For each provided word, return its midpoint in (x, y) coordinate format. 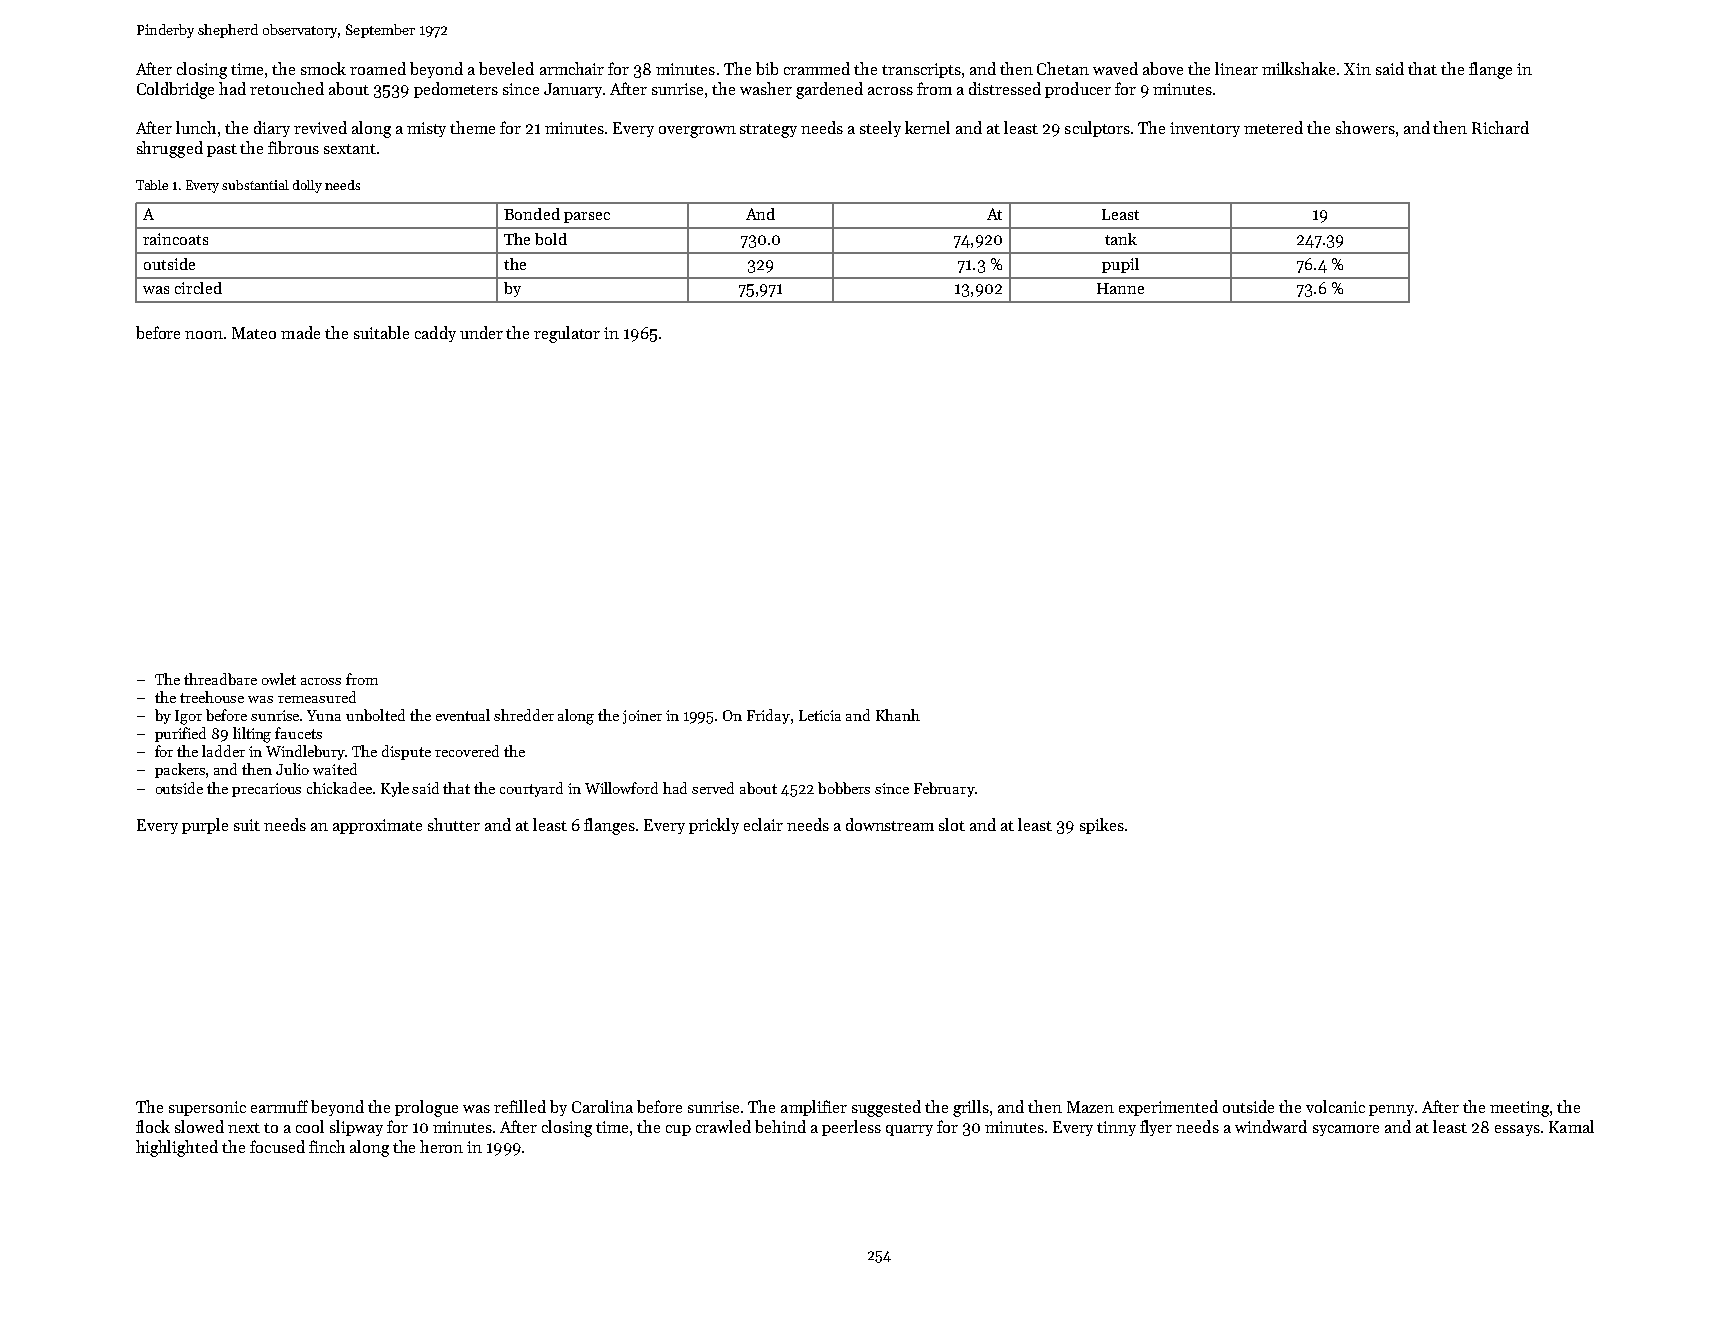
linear (1236, 68)
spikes (1102, 826)
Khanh (898, 715)
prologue (426, 1108)
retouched (287, 88)
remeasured (317, 697)
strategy (768, 131)
